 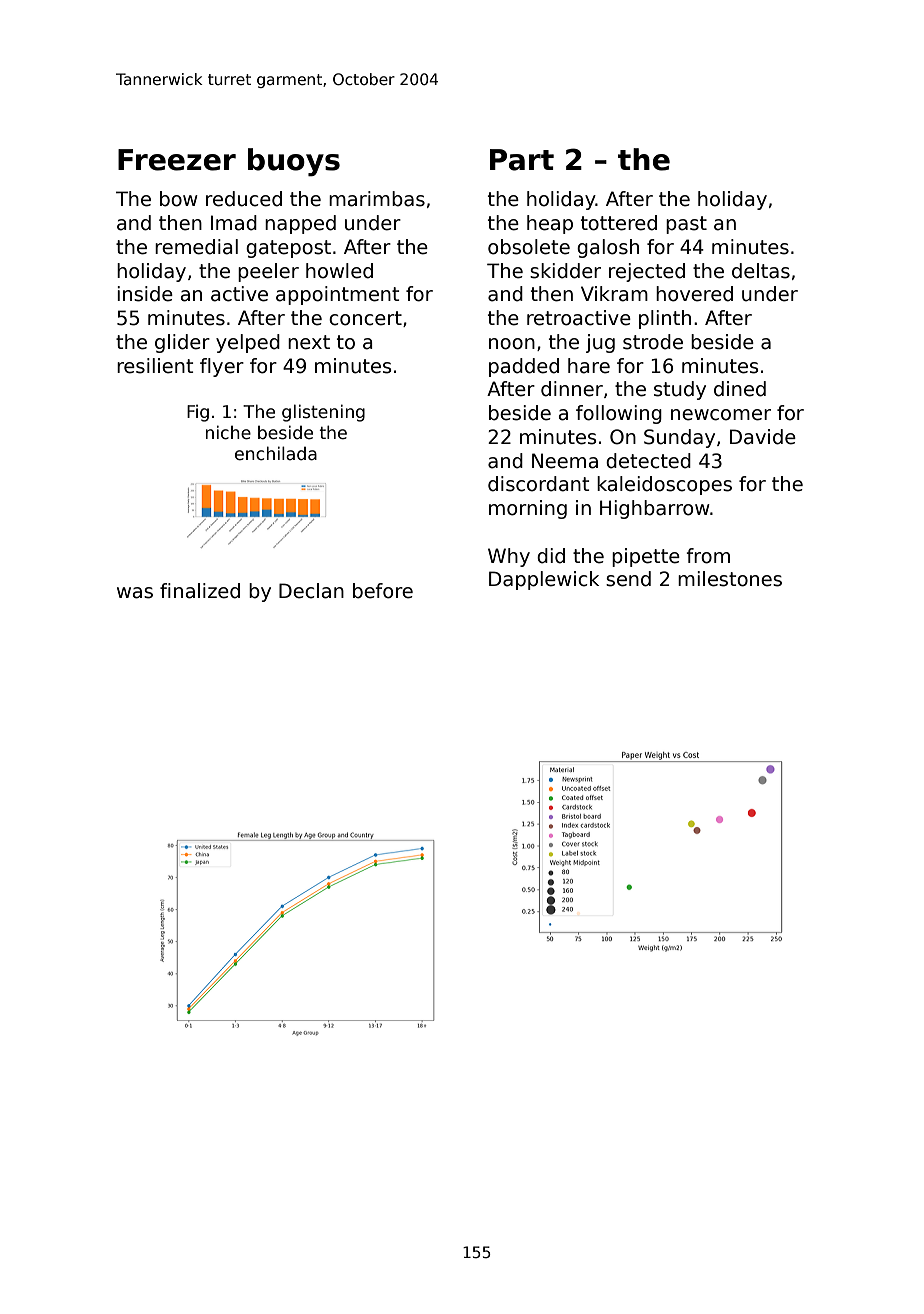 I want to click on deltas, so click(x=761, y=271).
